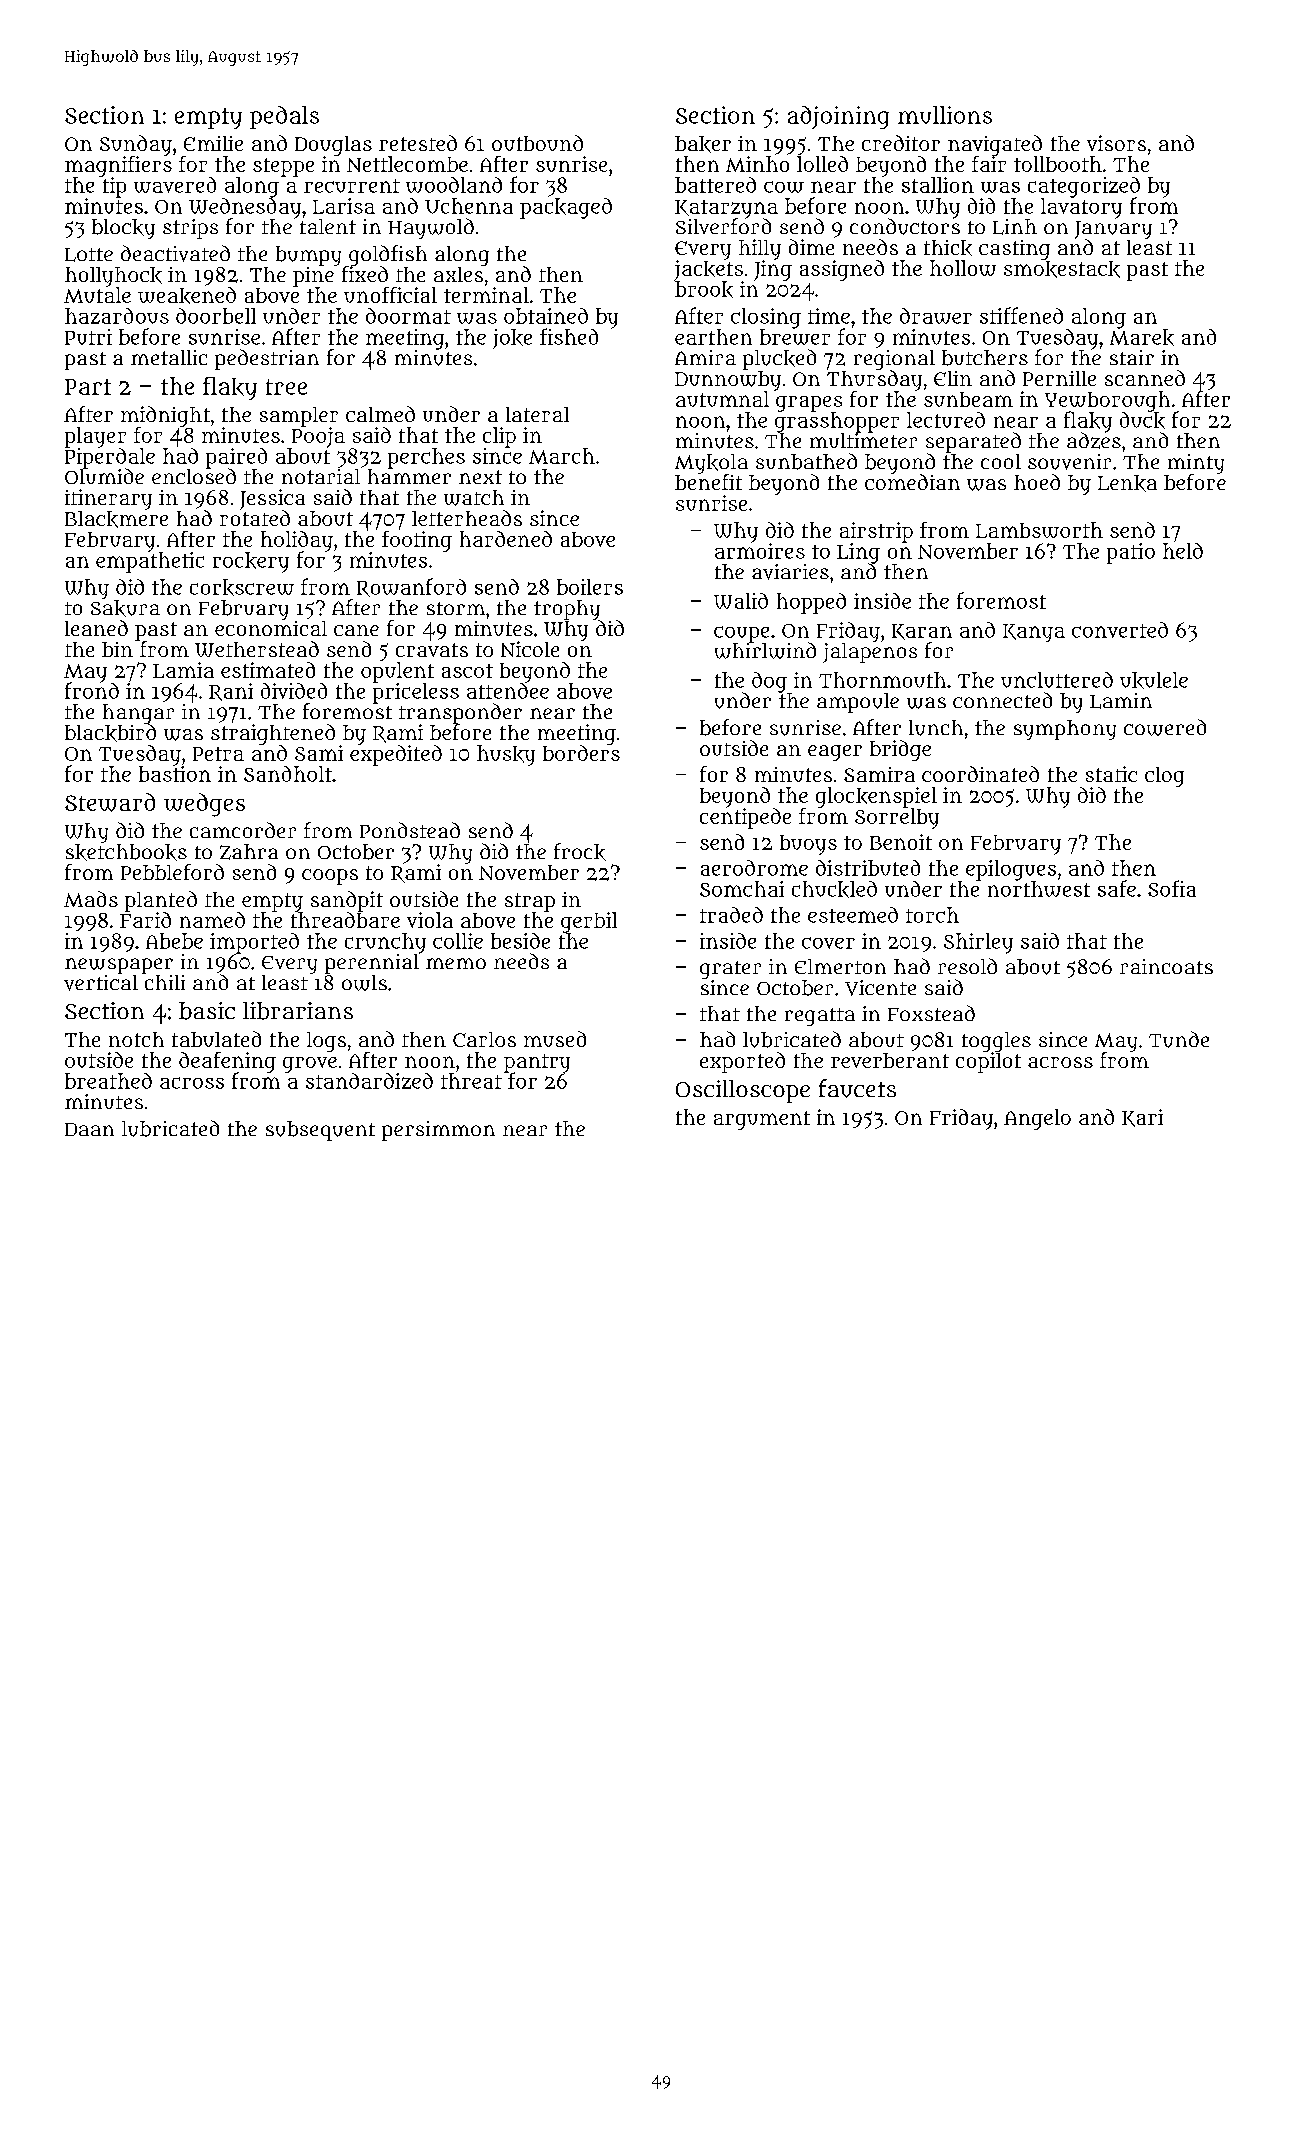 Image resolution: width=1302 pixels, height=2144 pixels. I want to click on metallic, so click(169, 357).
